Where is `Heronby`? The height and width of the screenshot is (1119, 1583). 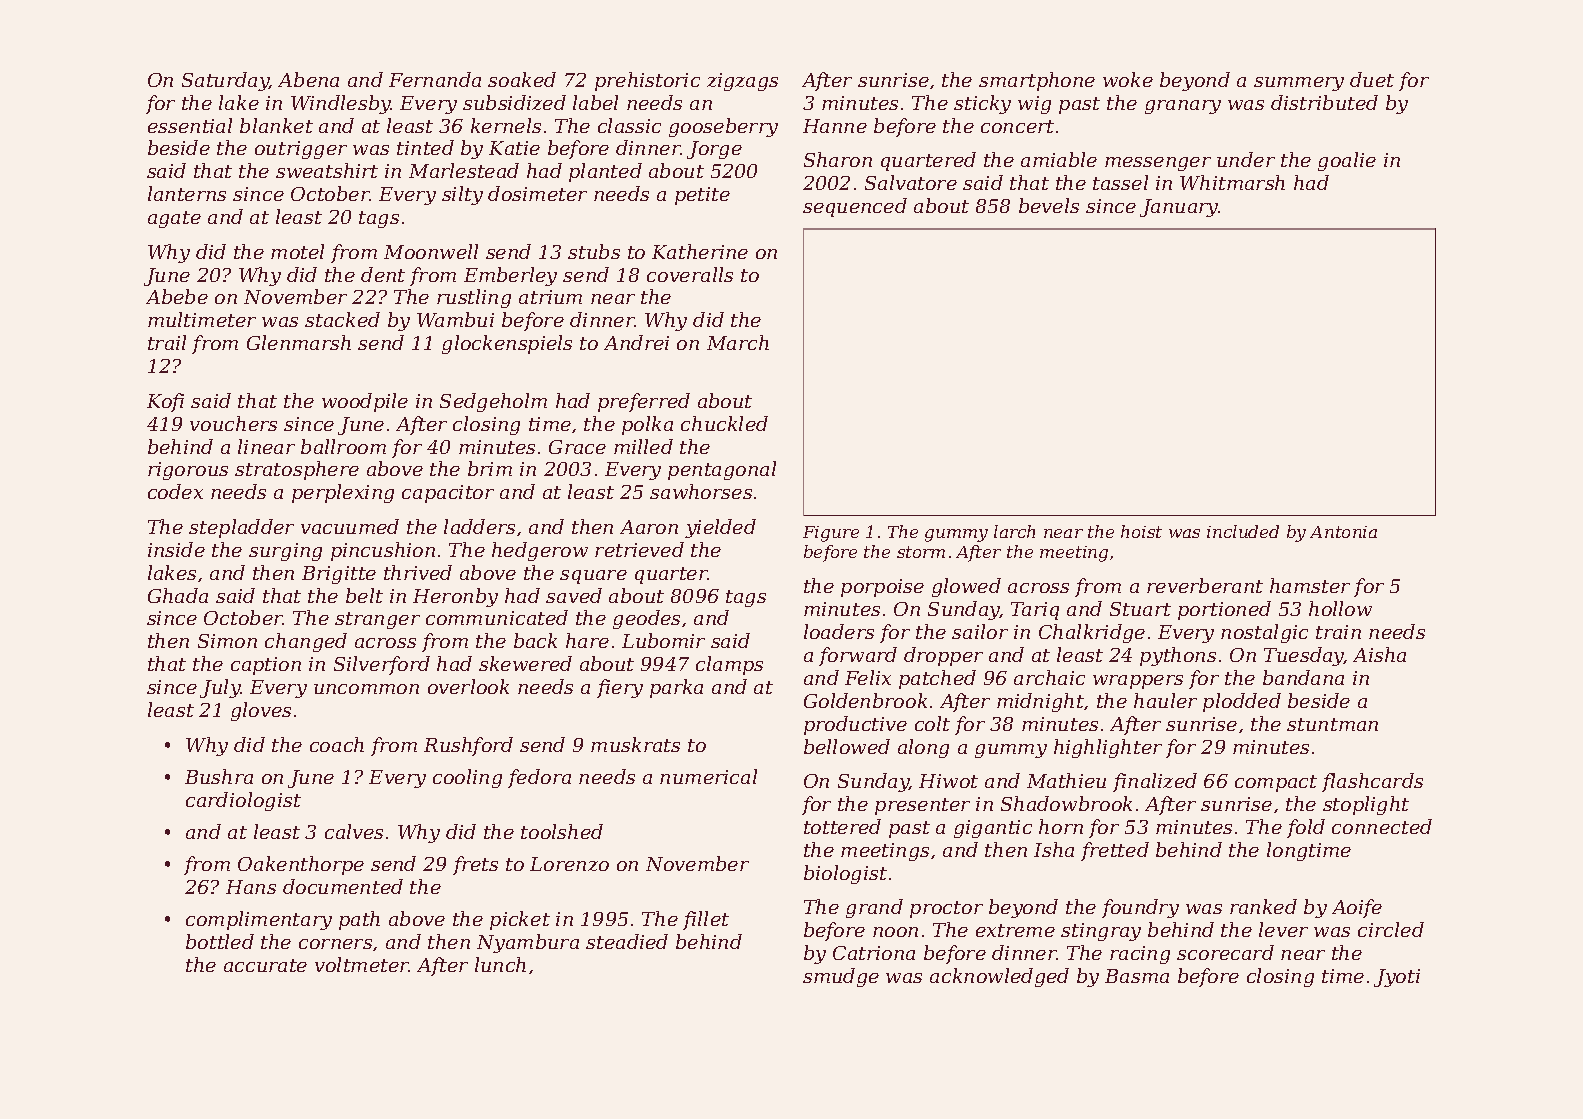 Heronby is located at coordinates (455, 597).
